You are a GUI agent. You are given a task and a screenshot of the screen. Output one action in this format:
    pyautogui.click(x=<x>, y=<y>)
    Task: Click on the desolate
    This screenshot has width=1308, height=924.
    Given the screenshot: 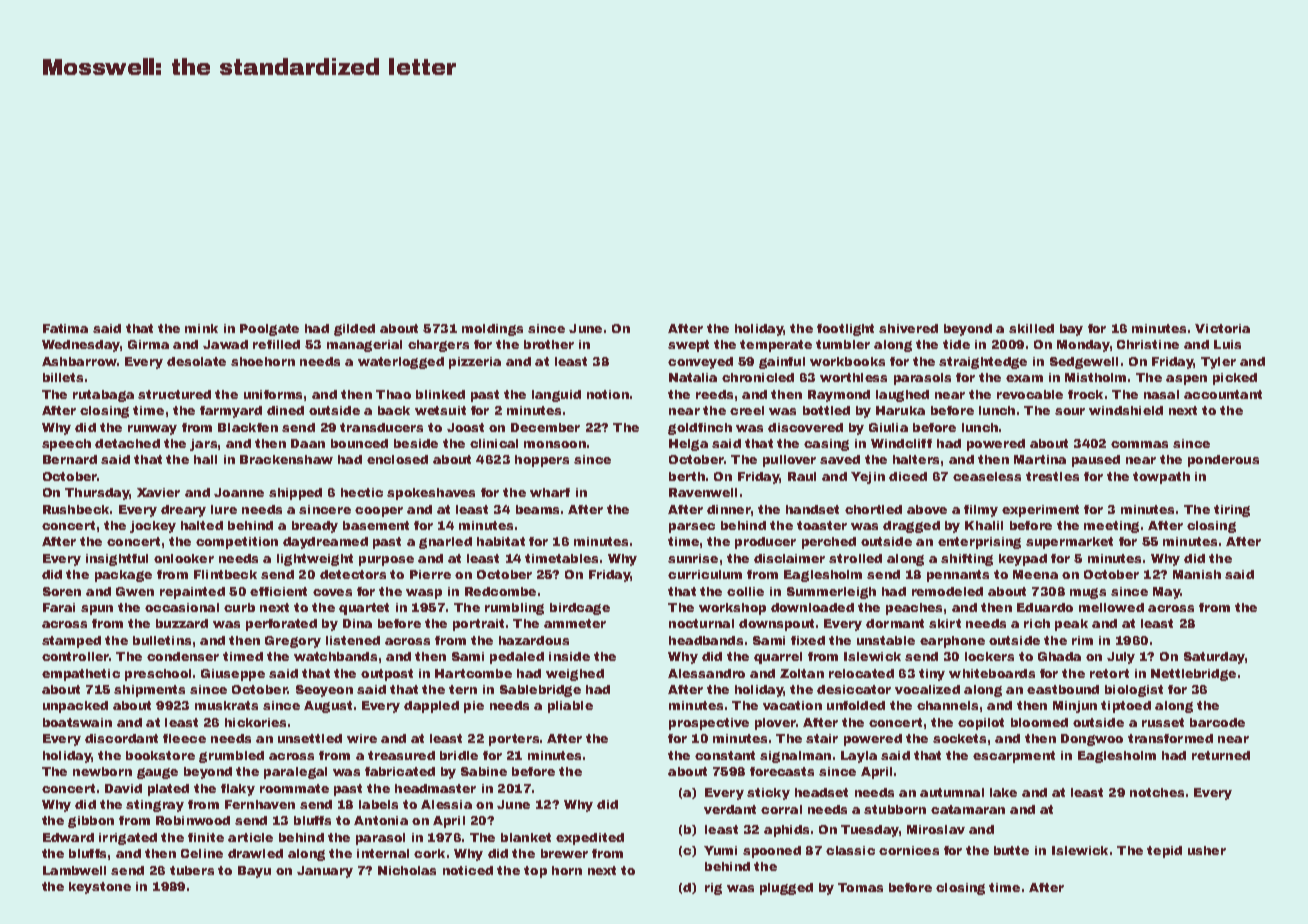 What is the action you would take?
    pyautogui.click(x=196, y=361)
